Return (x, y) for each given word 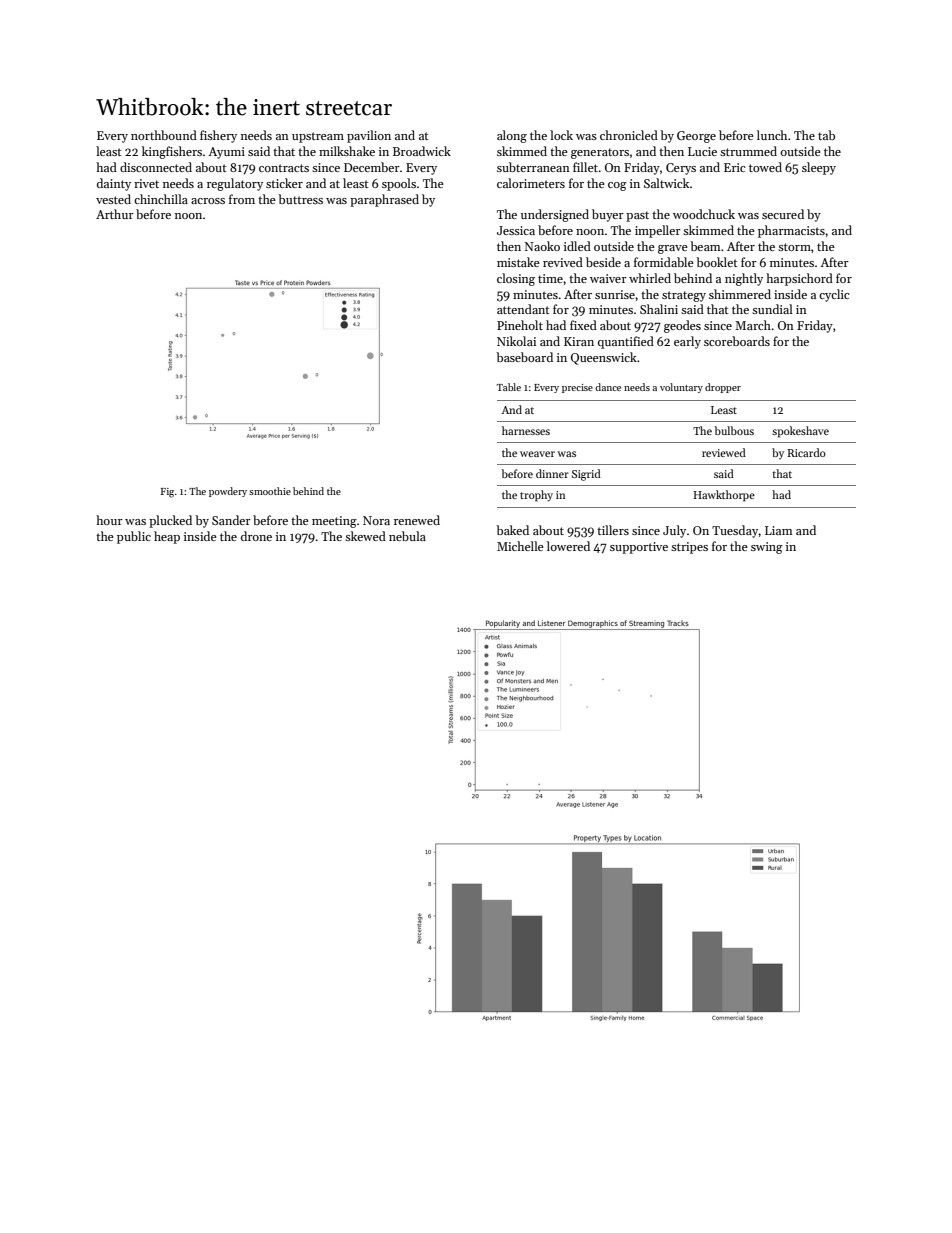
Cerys (681, 169)
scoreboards (737, 341)
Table (509, 387)
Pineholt (520, 325)
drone (256, 536)
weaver (537, 454)
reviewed (724, 452)
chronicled (629, 135)
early (687, 342)
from (242, 199)
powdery (228, 492)
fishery (218, 136)
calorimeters (531, 183)
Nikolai (516, 341)
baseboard (524, 357)
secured (783, 214)
